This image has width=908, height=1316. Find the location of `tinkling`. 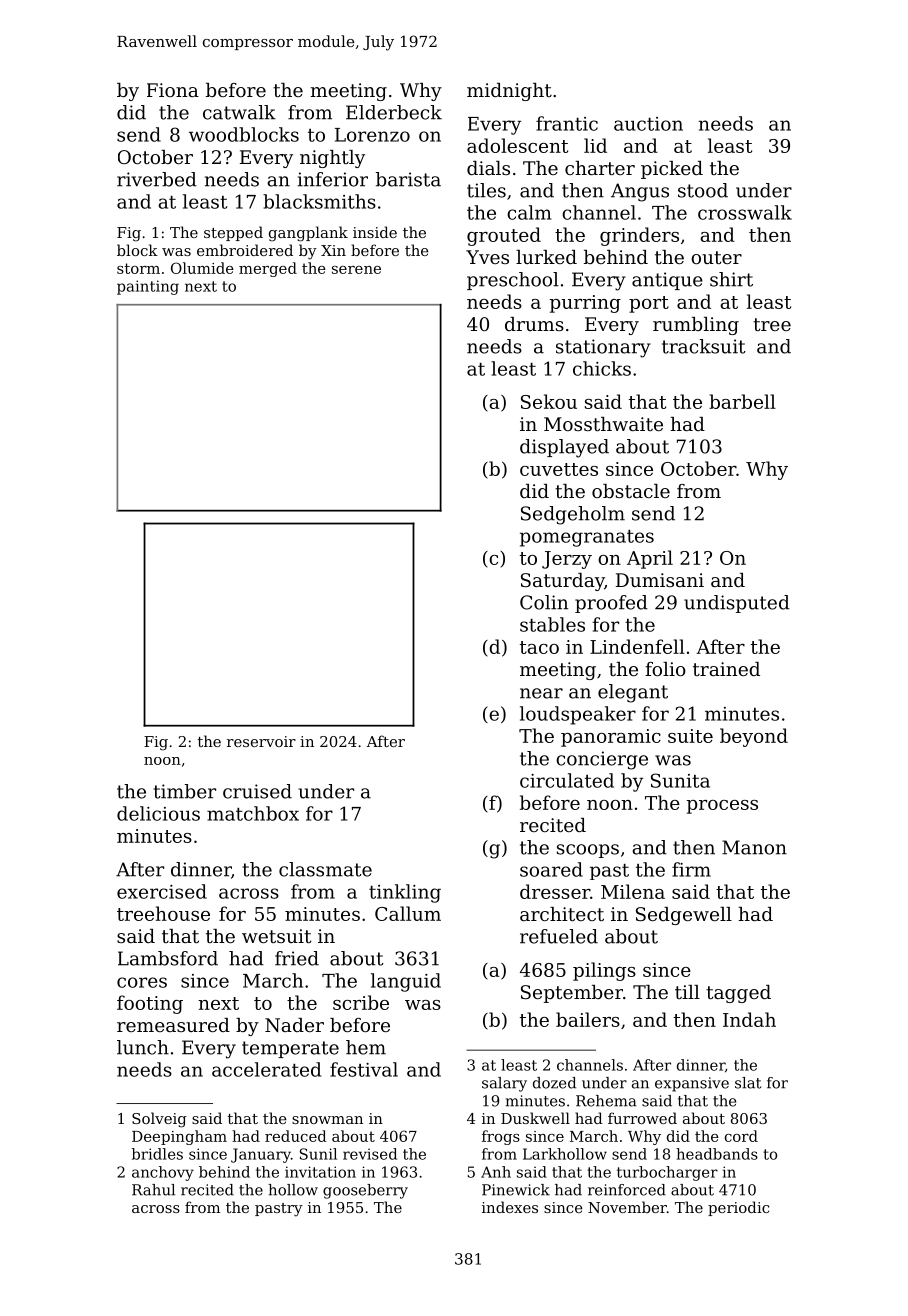

tinkling is located at coordinates (405, 893).
